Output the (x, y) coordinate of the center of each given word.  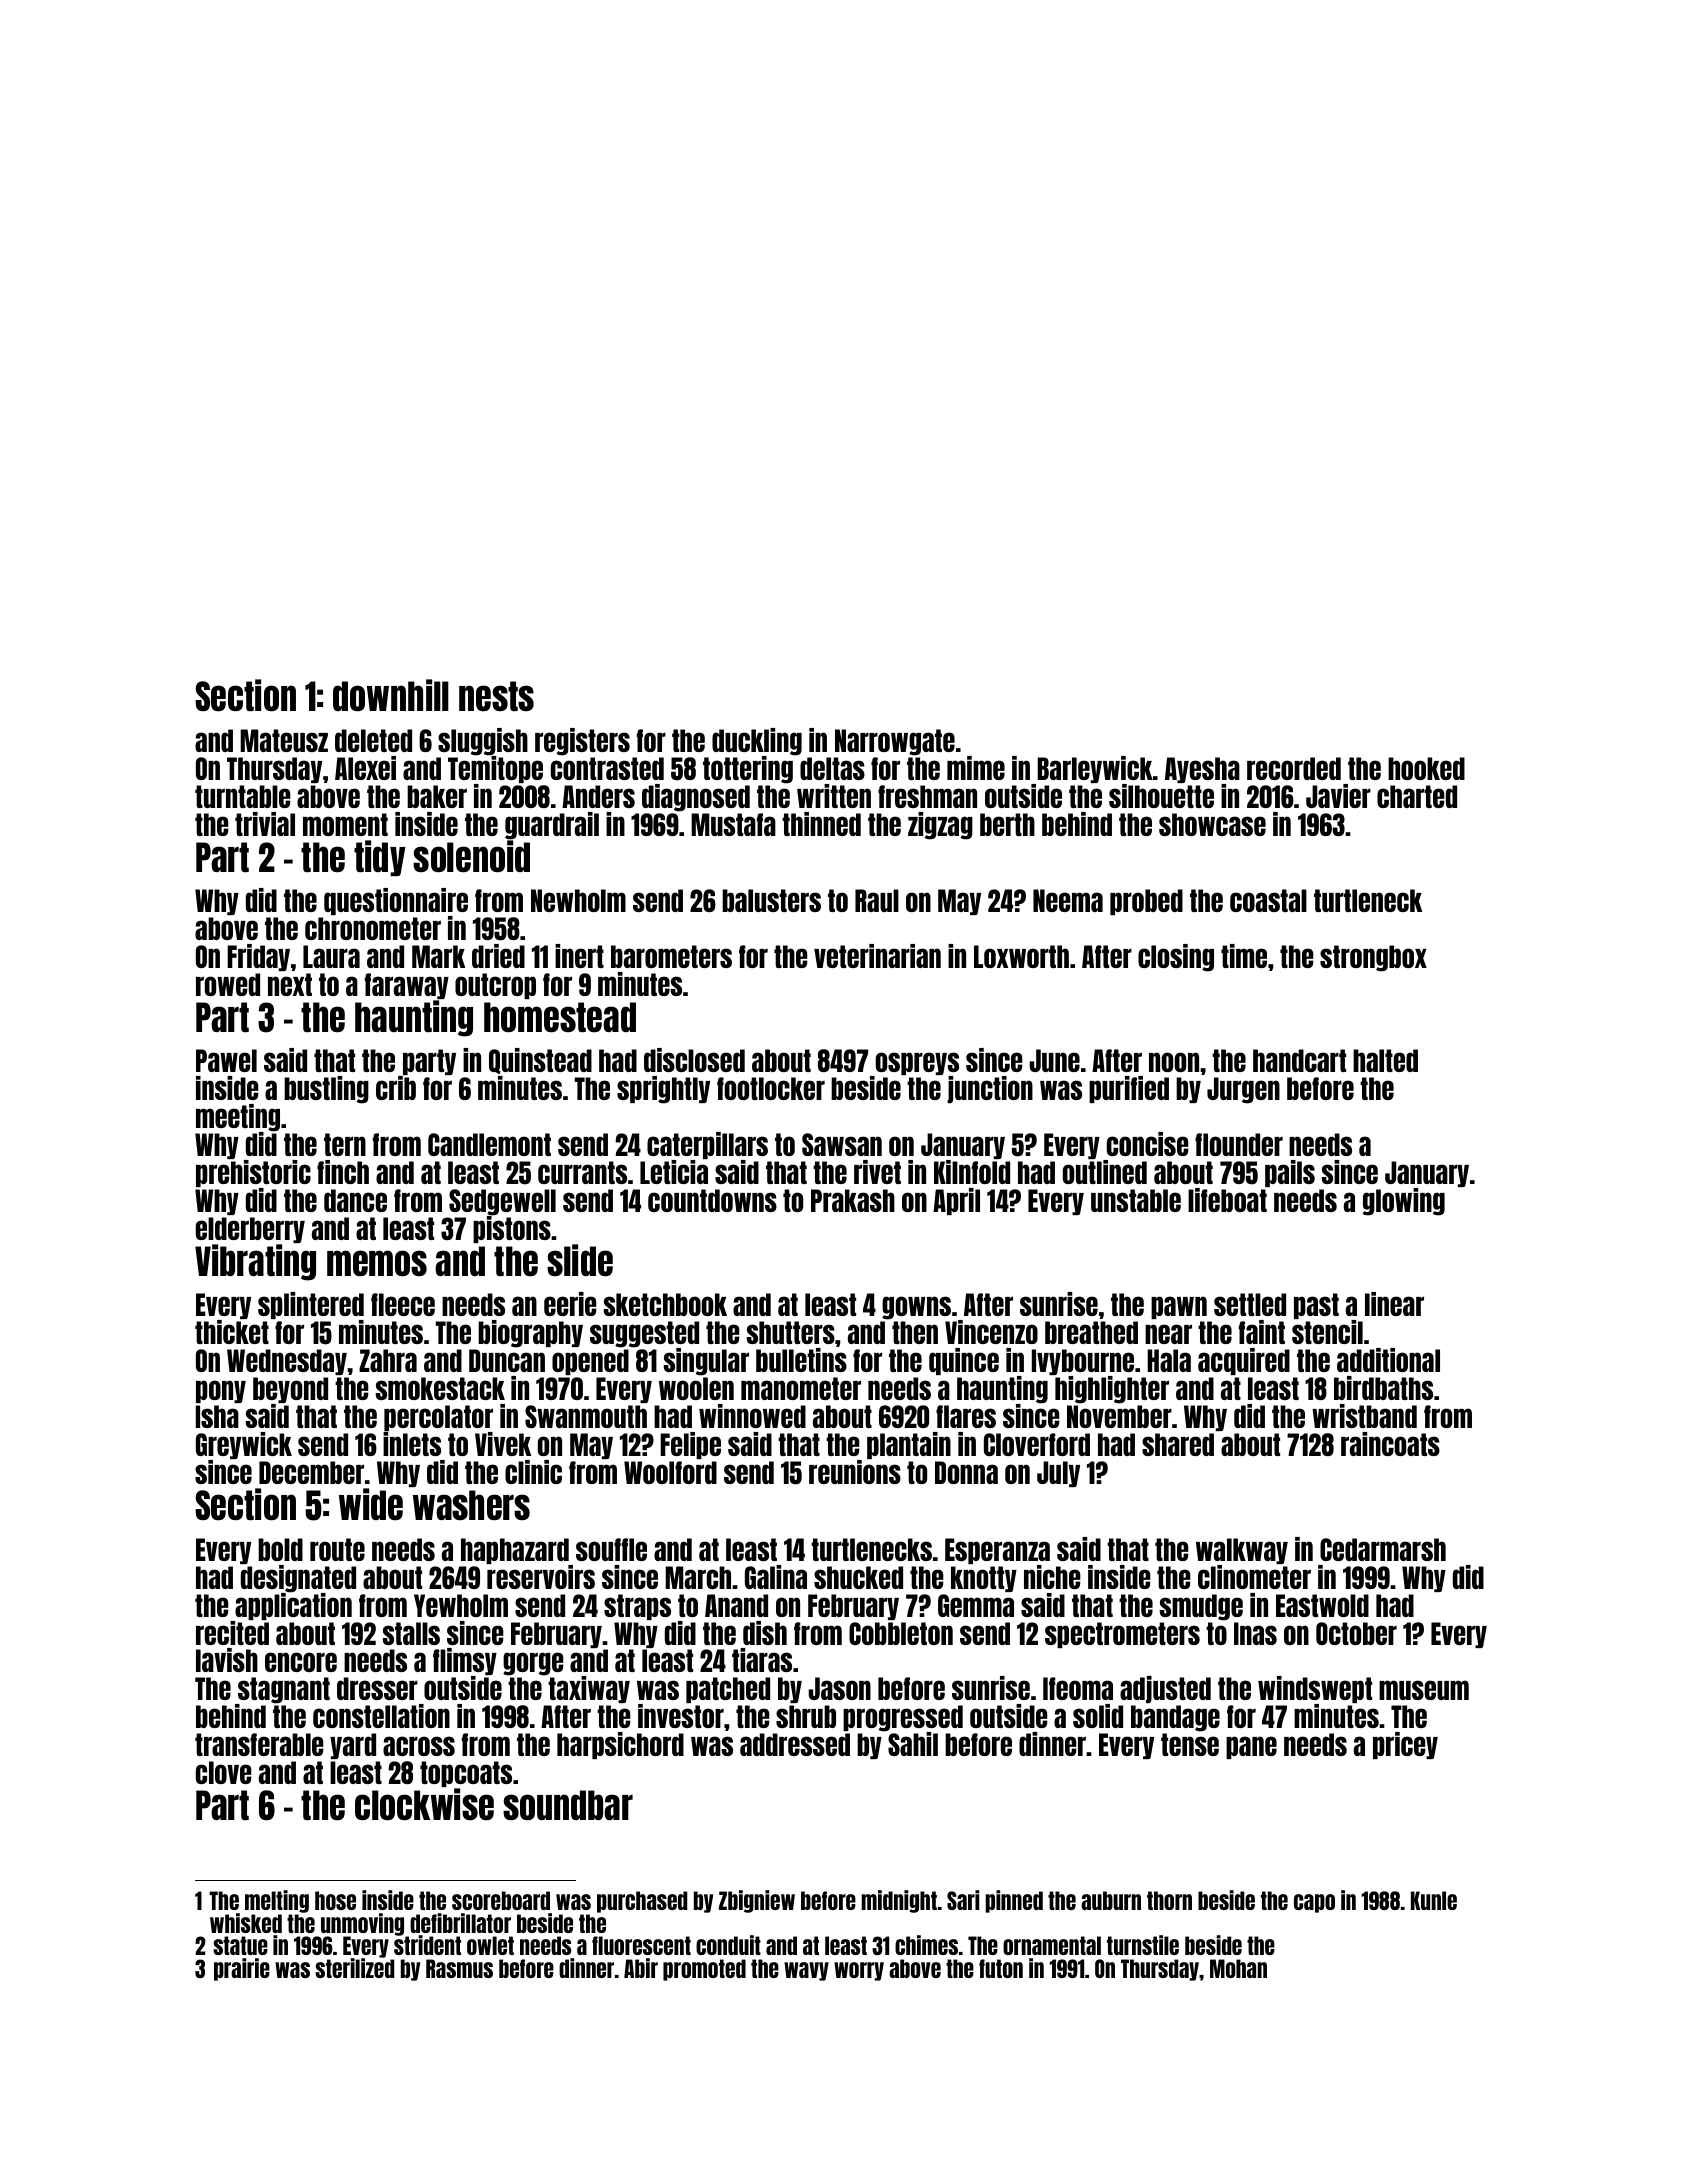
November (1119, 1416)
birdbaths (1383, 1388)
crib (396, 1088)
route (337, 1549)
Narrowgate (895, 742)
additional (1388, 1360)
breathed (1091, 1332)
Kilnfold (972, 1172)
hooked (1426, 768)
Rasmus (459, 1968)
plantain (909, 1445)
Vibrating (255, 1262)
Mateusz (284, 740)
